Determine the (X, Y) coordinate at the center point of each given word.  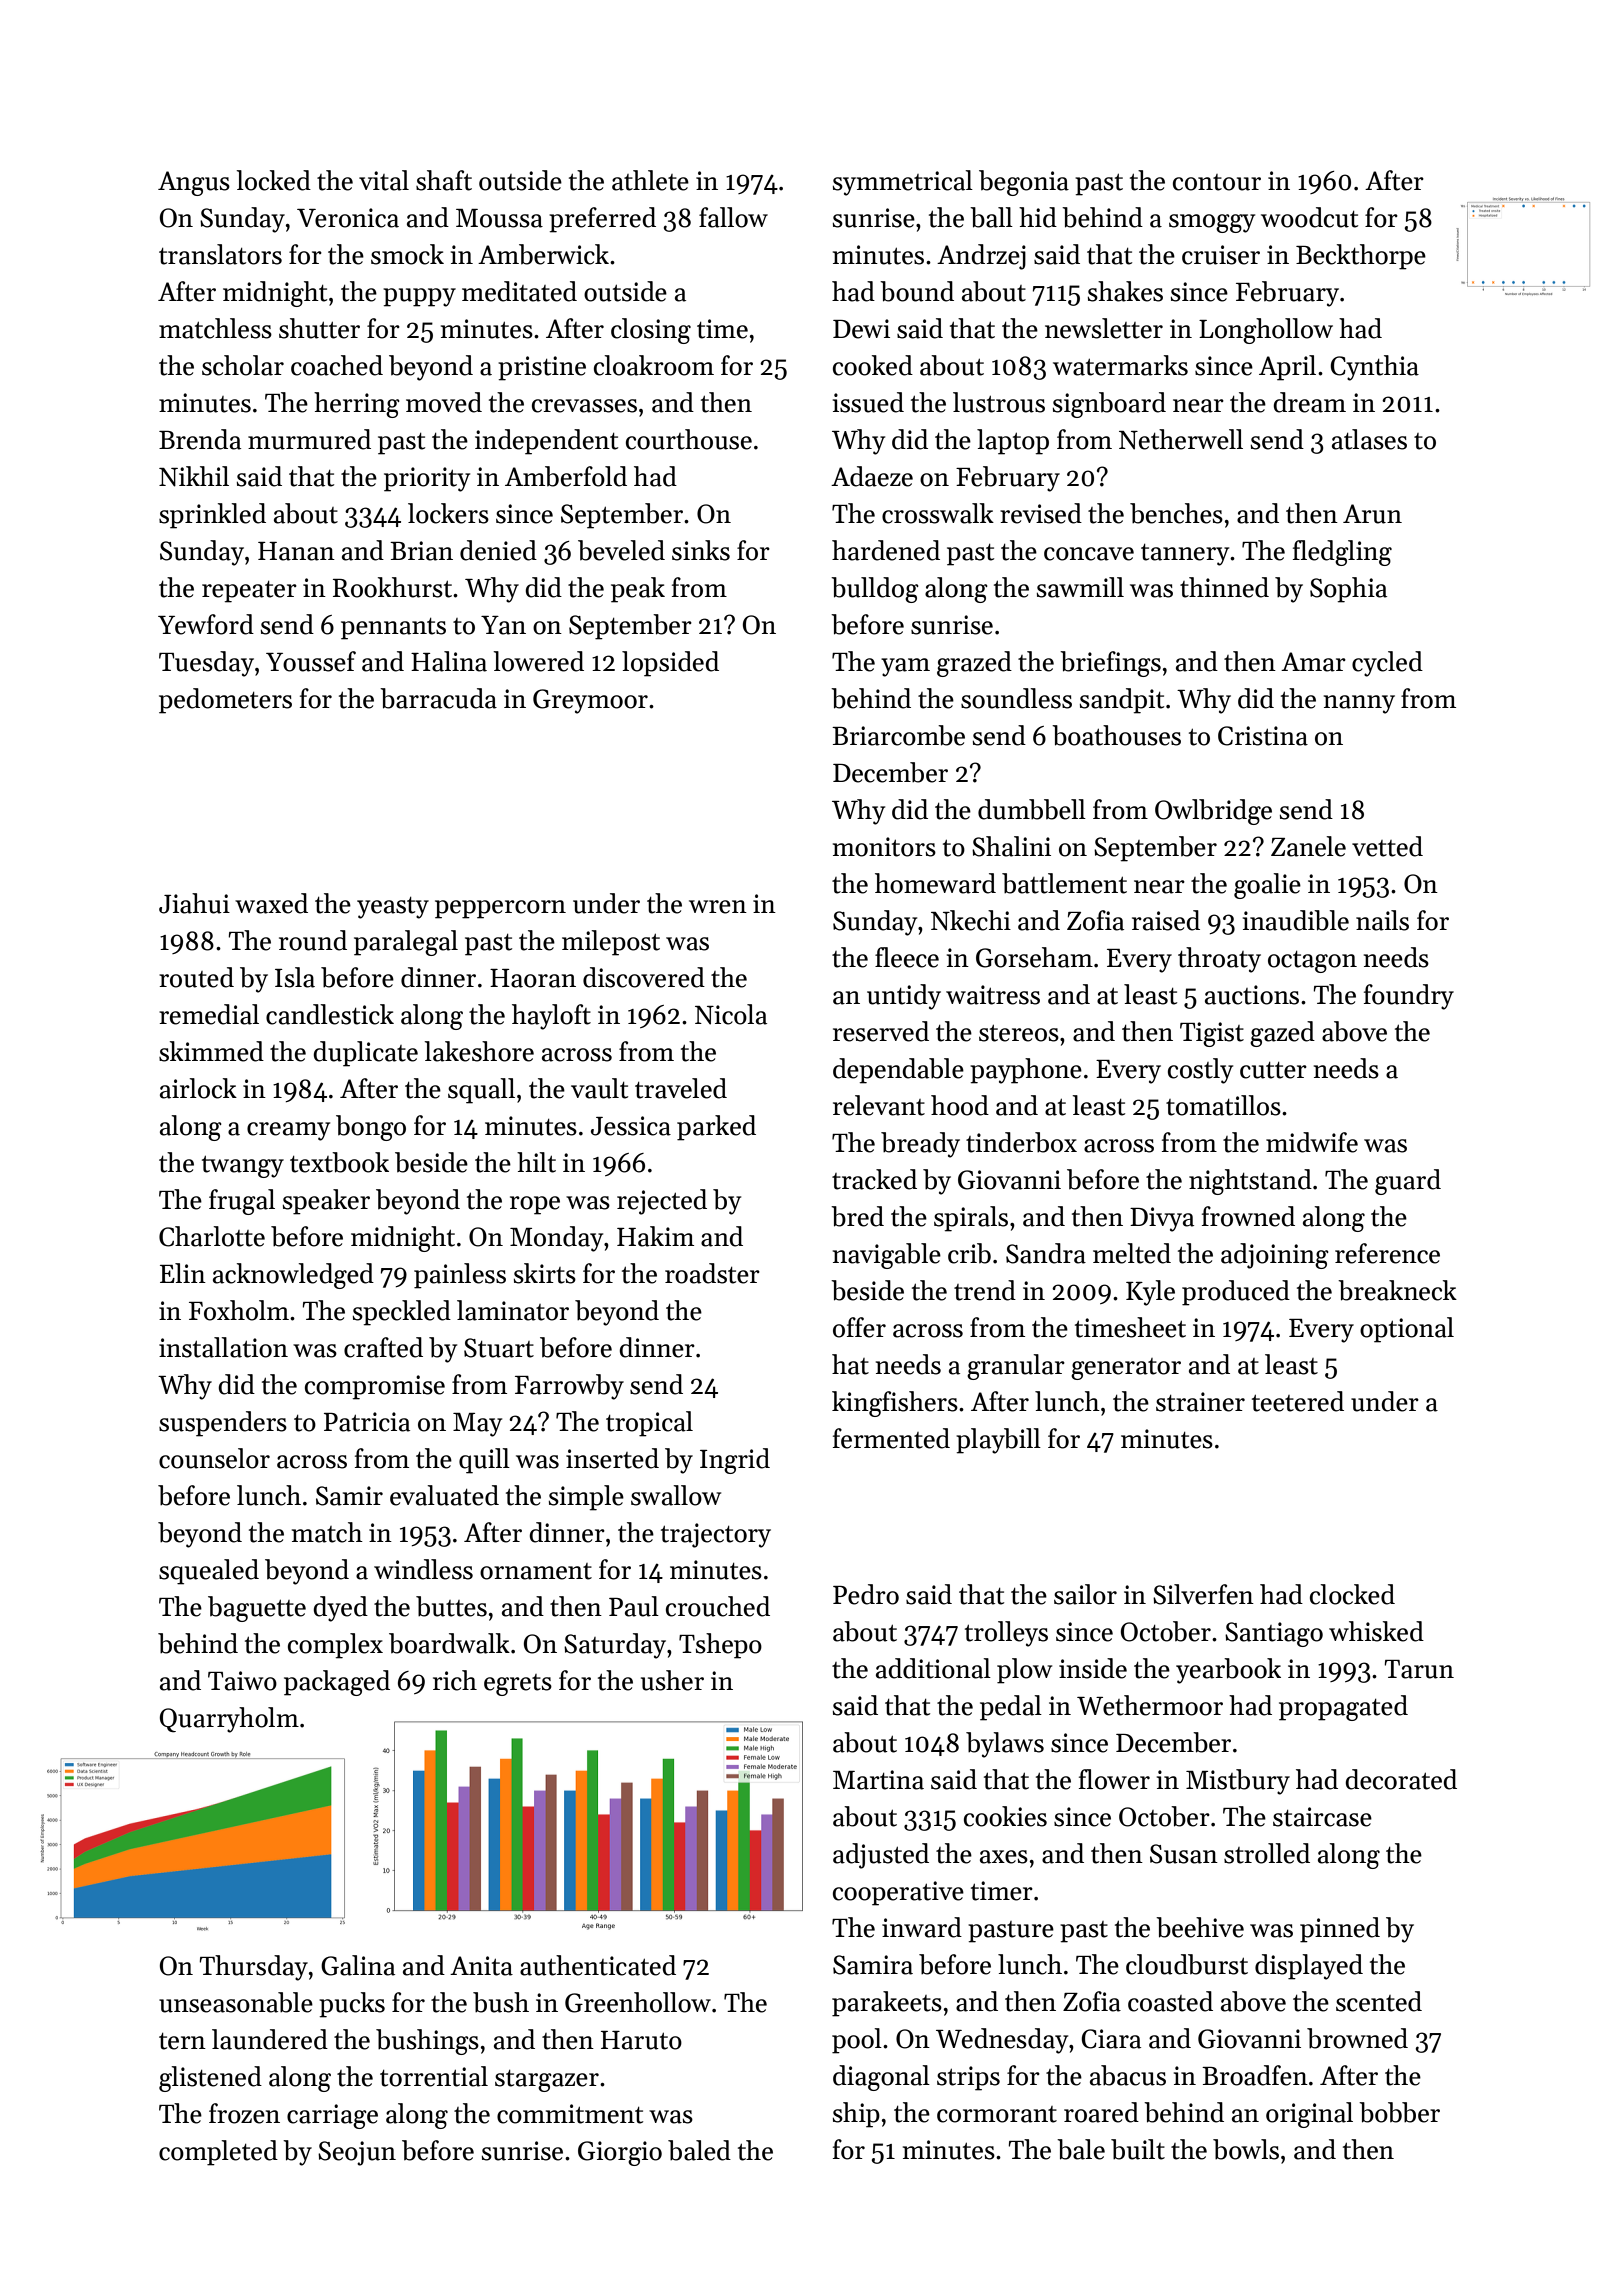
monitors (884, 847)
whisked (1376, 1631)
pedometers (225, 701)
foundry (1409, 997)
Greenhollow (638, 2002)
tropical (649, 1424)
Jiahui (194, 903)
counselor (214, 1458)
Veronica (348, 218)
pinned (1340, 1930)
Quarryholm (229, 1720)
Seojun (357, 2153)
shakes (1125, 291)
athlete (650, 180)
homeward (935, 883)
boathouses (1116, 735)
